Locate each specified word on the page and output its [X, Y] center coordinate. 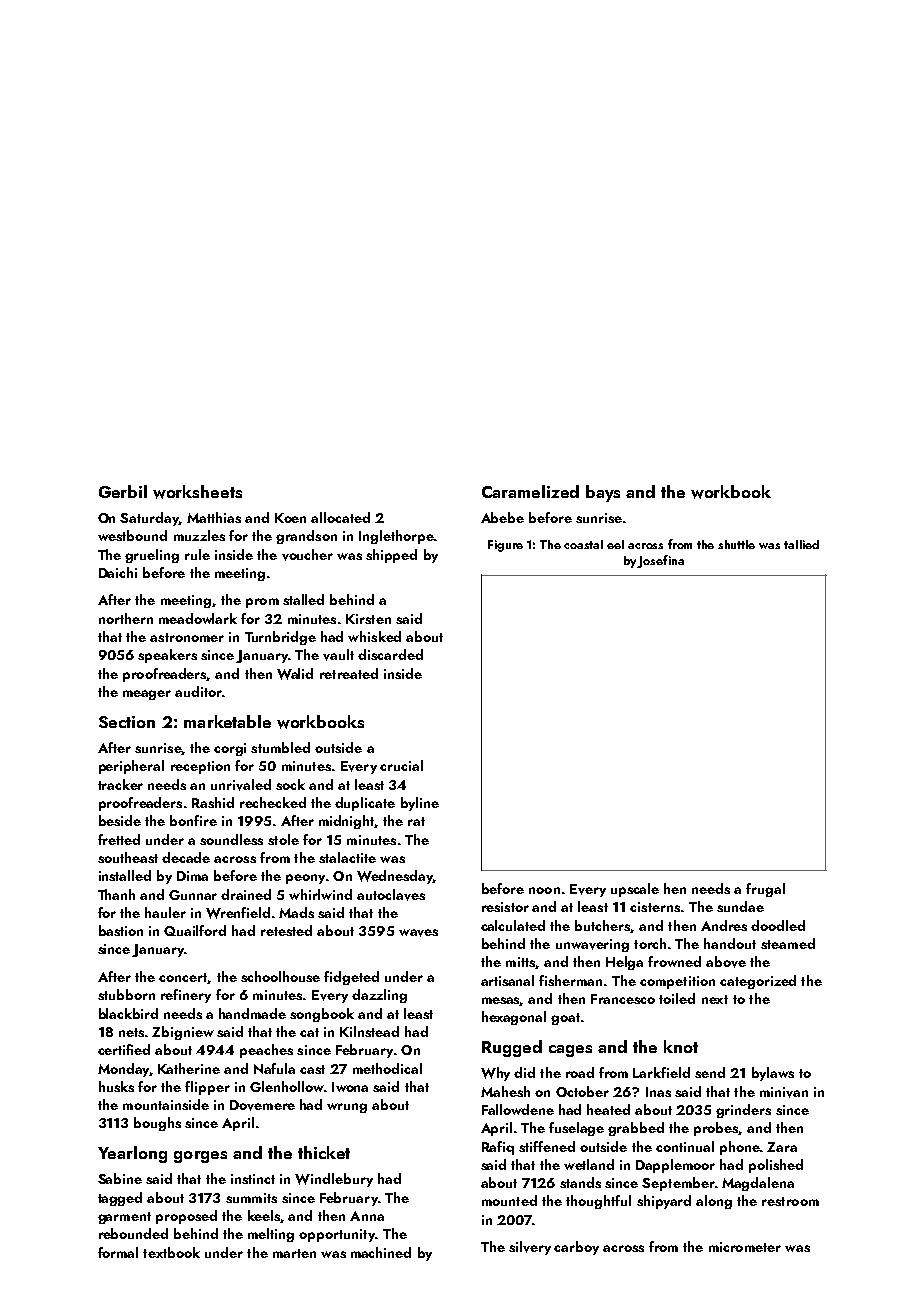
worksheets [197, 492]
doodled [778, 925]
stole [283, 839]
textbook [171, 1252]
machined [381, 1252]
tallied [801, 544]
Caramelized [530, 491]
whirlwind [320, 894]
